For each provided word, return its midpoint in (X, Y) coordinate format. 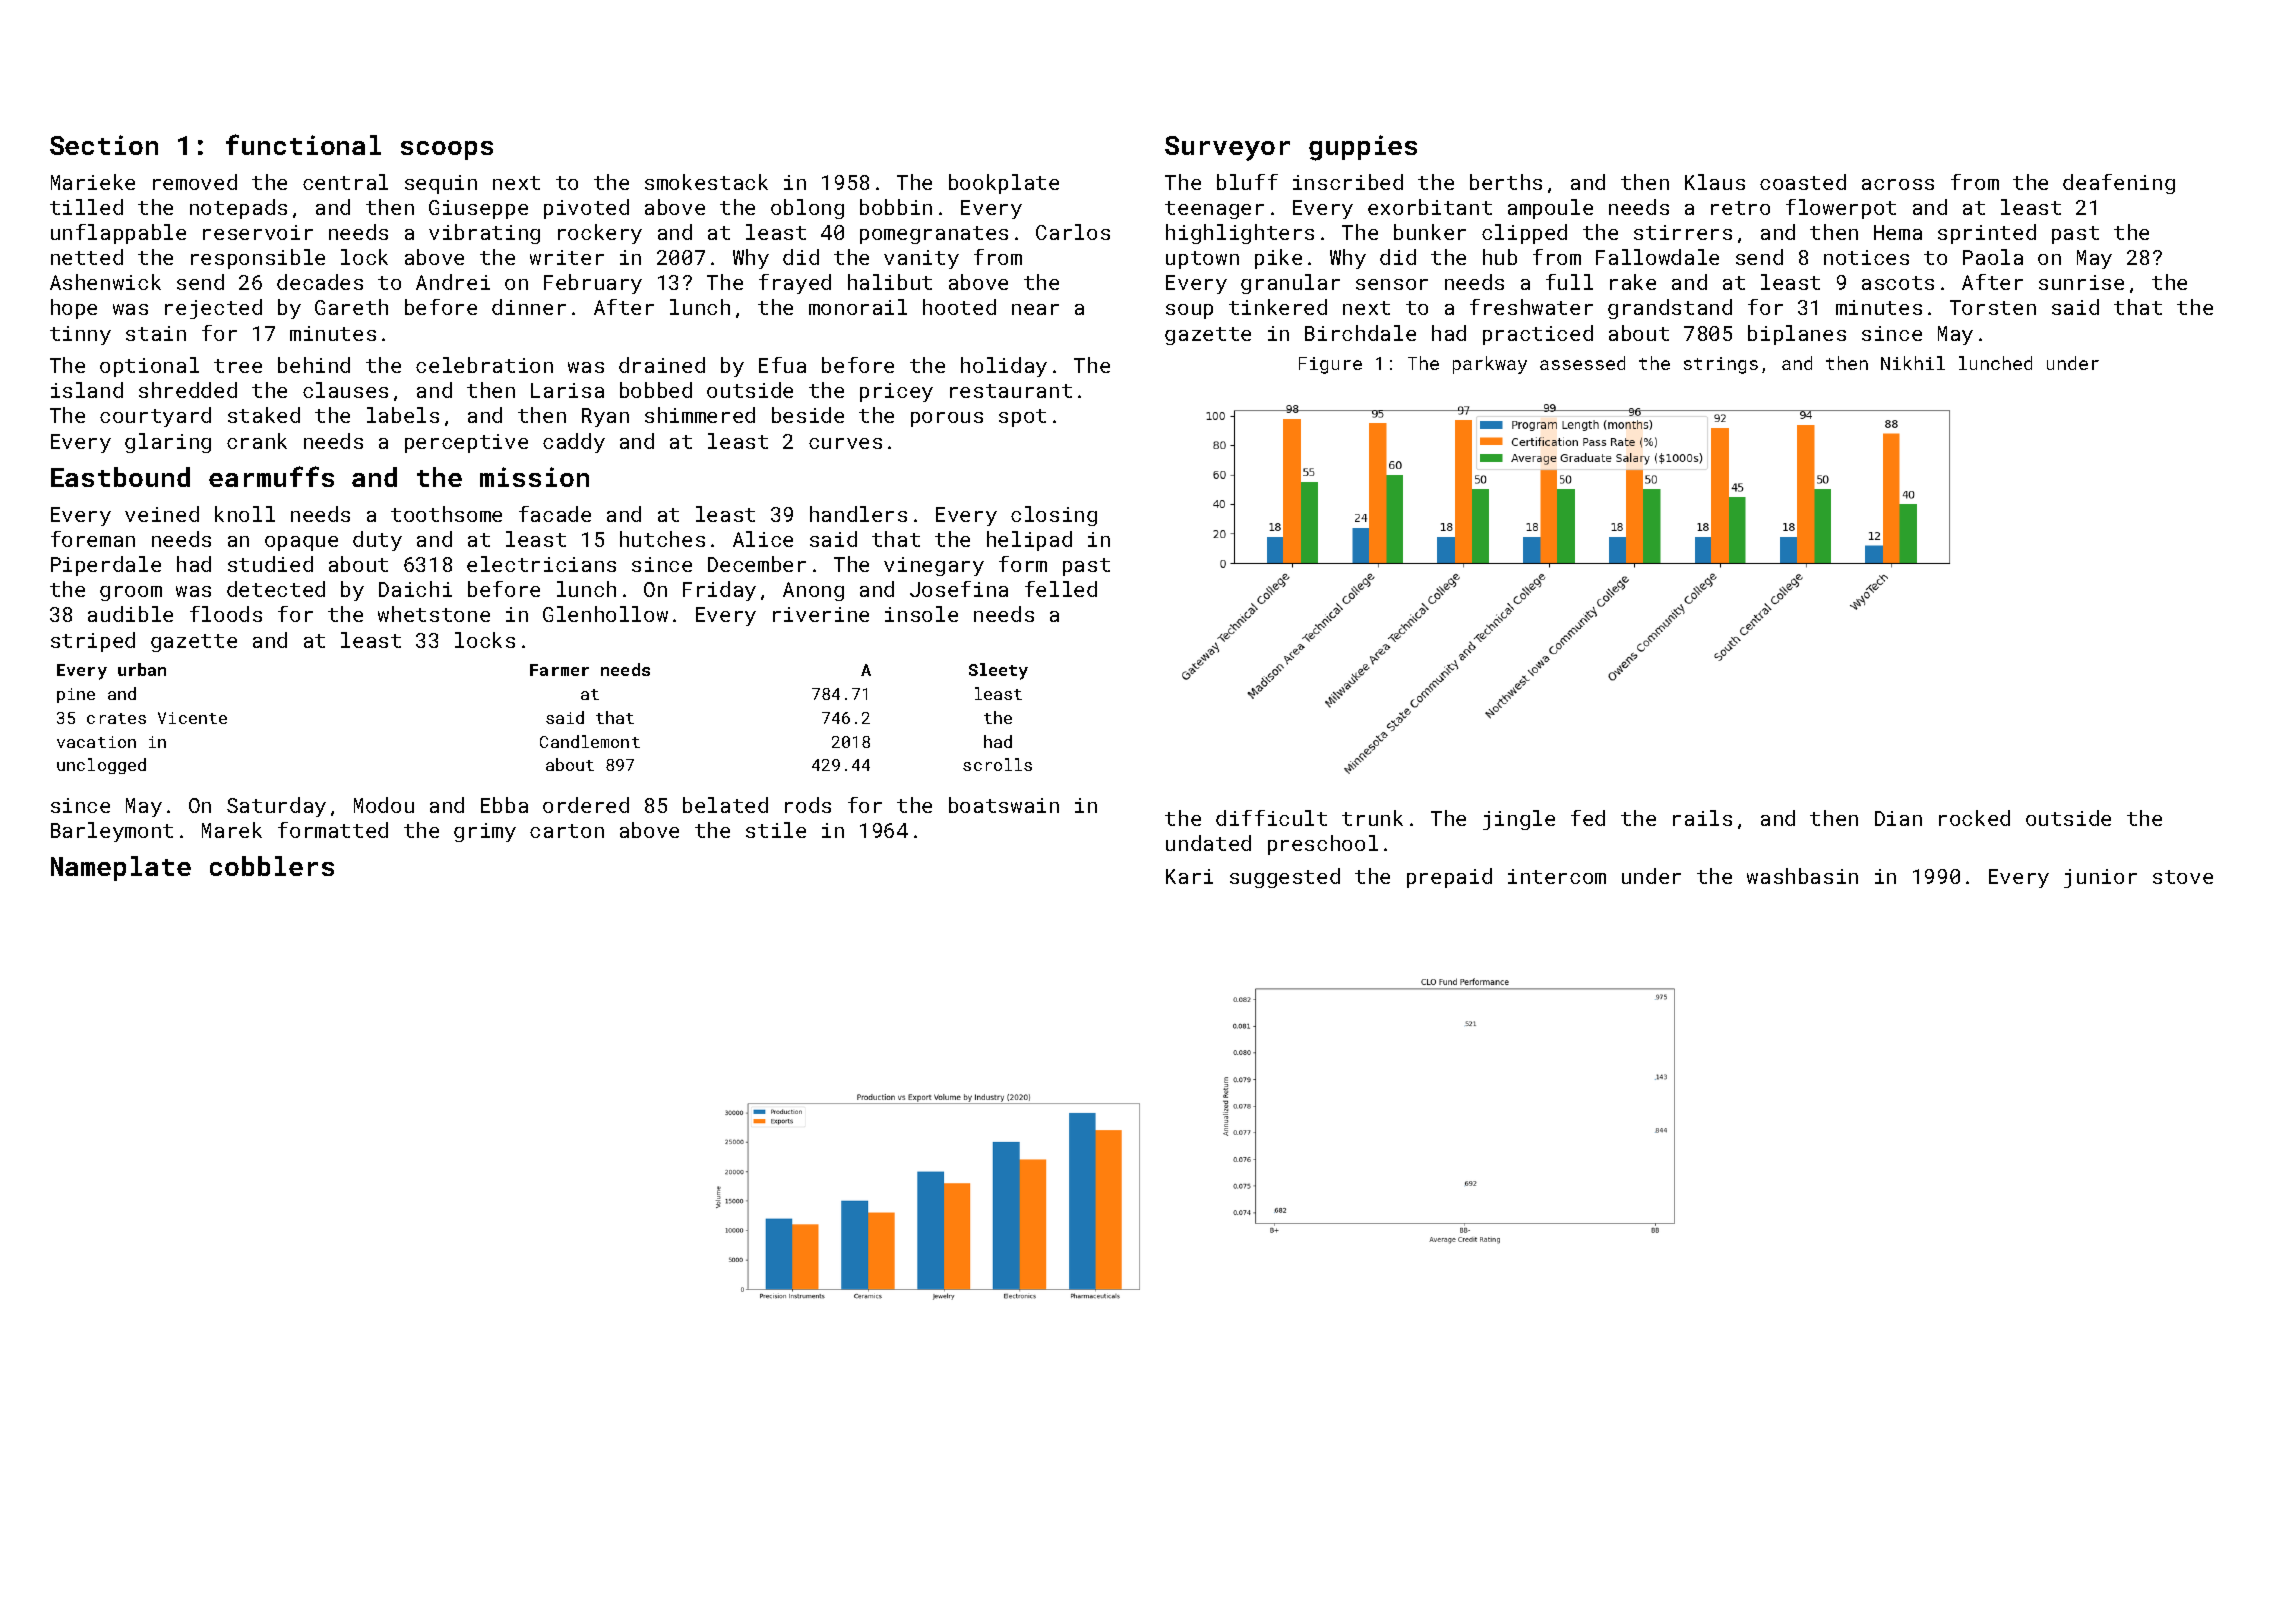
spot (1022, 418)
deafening (2119, 184)
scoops (447, 150)
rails (1702, 818)
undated (1208, 843)
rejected (213, 309)
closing (1054, 516)
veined (162, 514)
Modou (384, 805)
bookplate (1004, 184)
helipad (1029, 541)
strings (1721, 365)
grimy (485, 832)
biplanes (1797, 335)
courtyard (155, 417)
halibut (890, 282)
